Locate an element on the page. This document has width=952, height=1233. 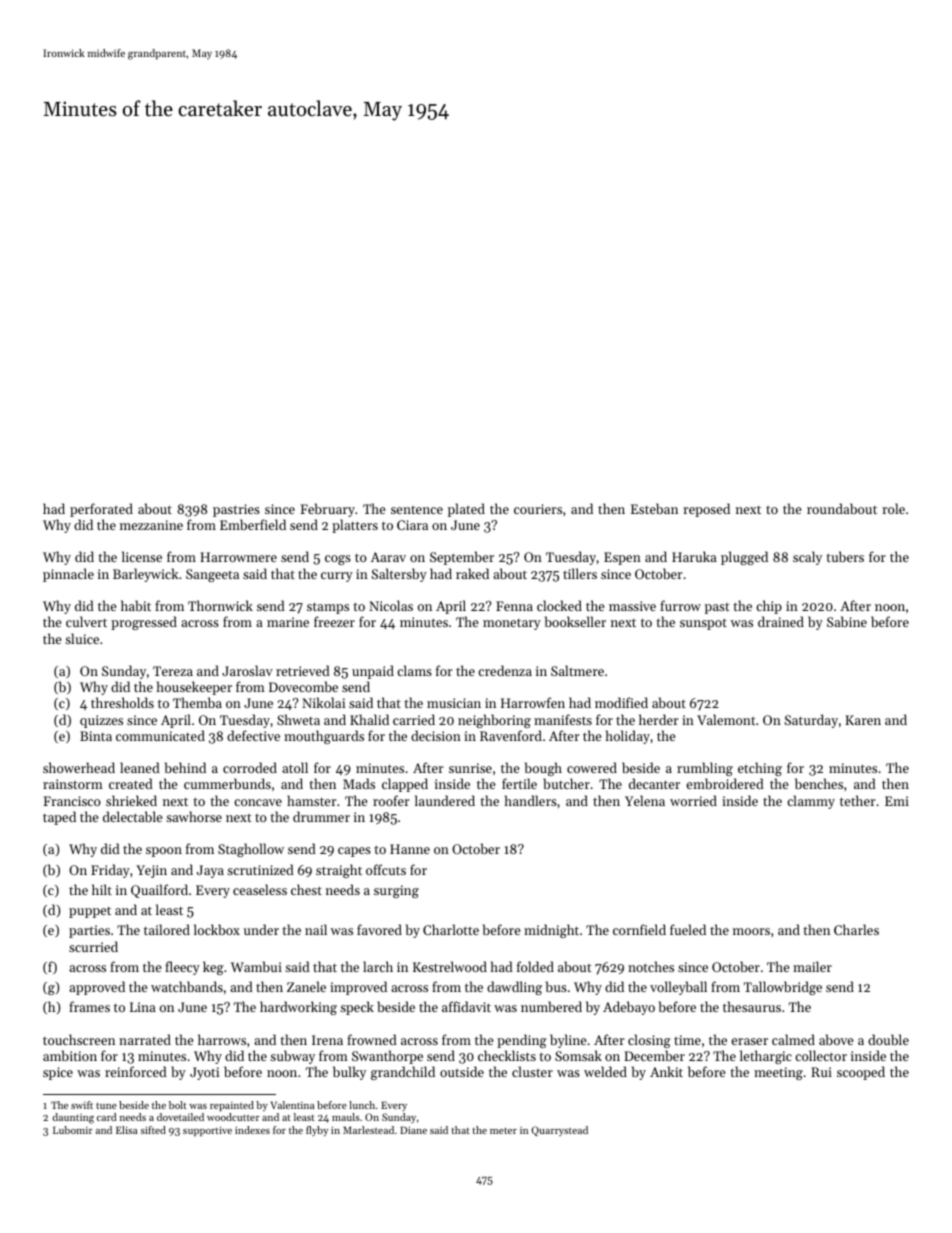
Valemont is located at coordinates (726, 719).
